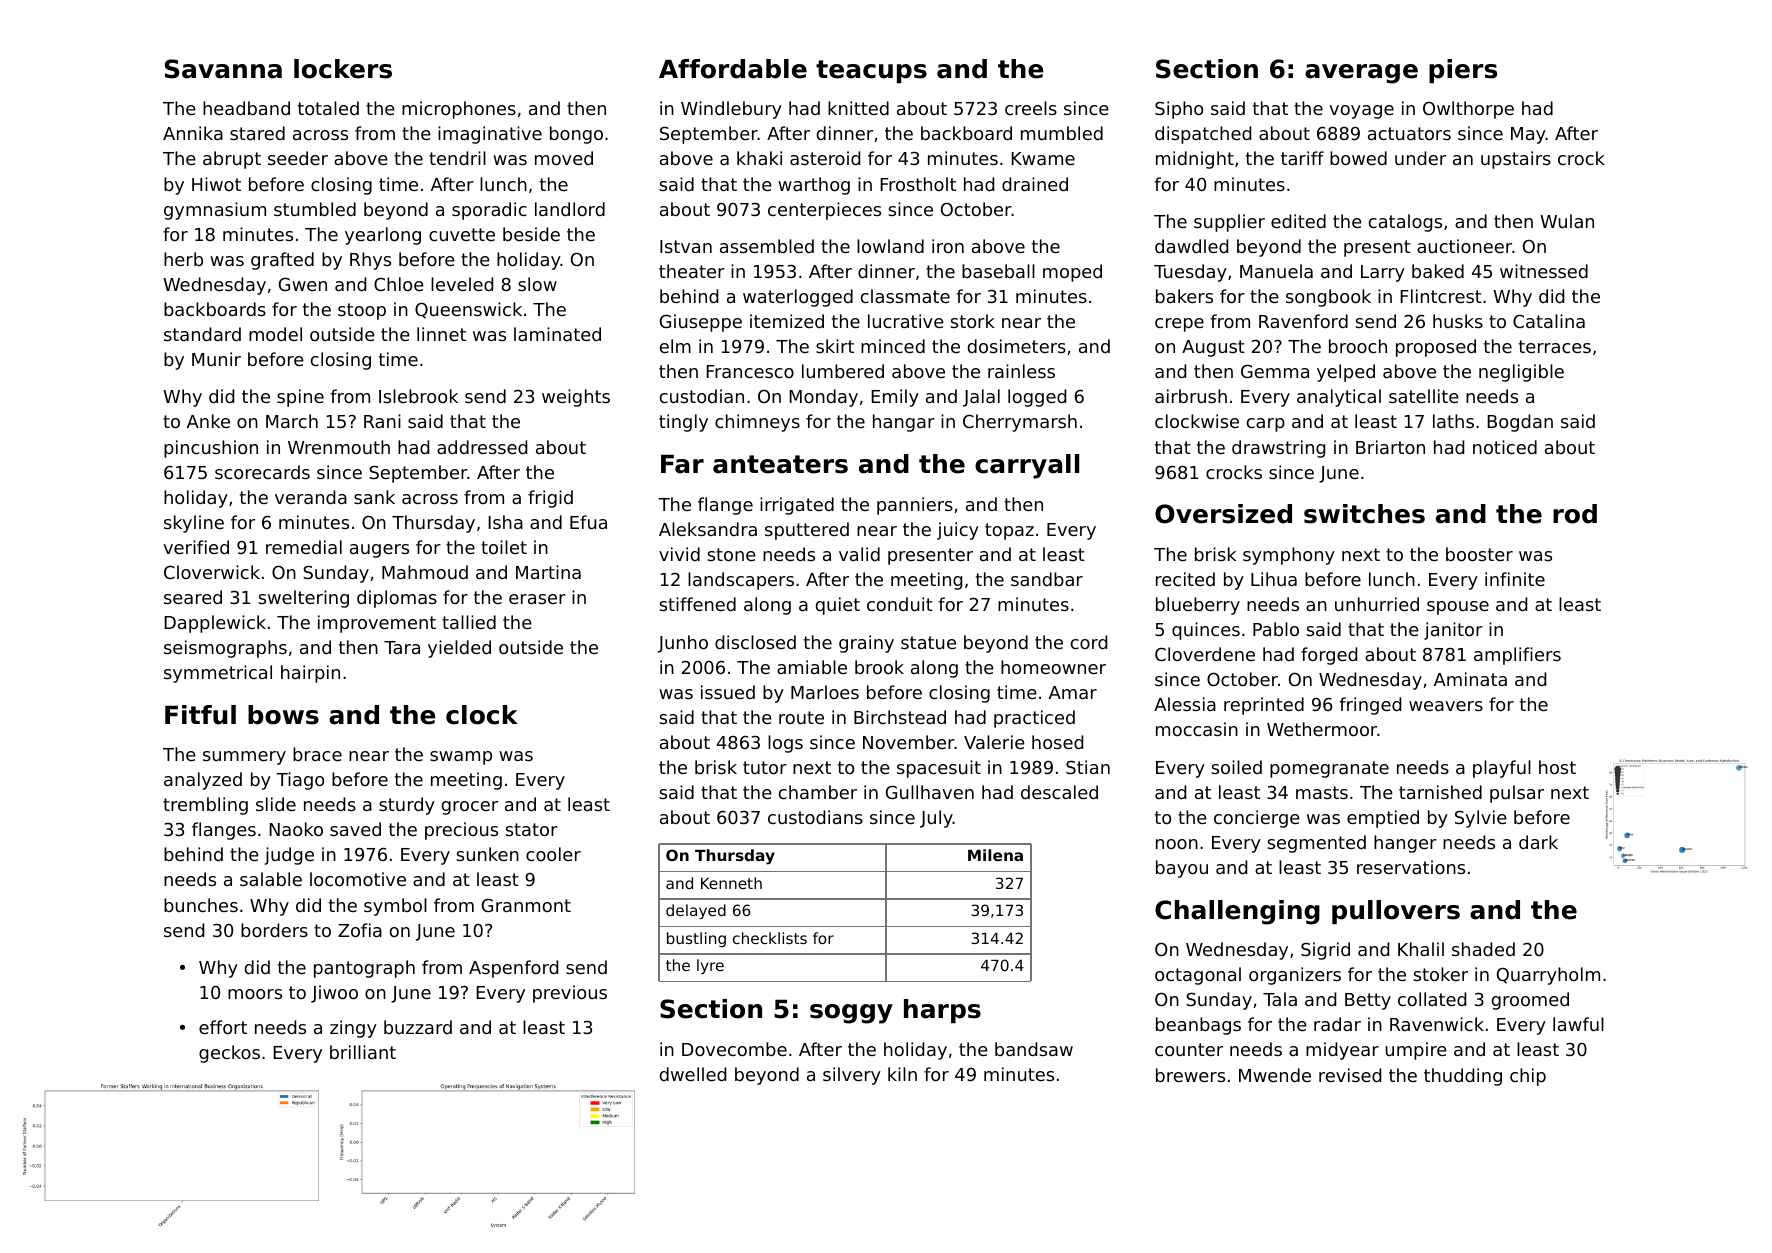  I want to click on soggy, so click(851, 1014).
